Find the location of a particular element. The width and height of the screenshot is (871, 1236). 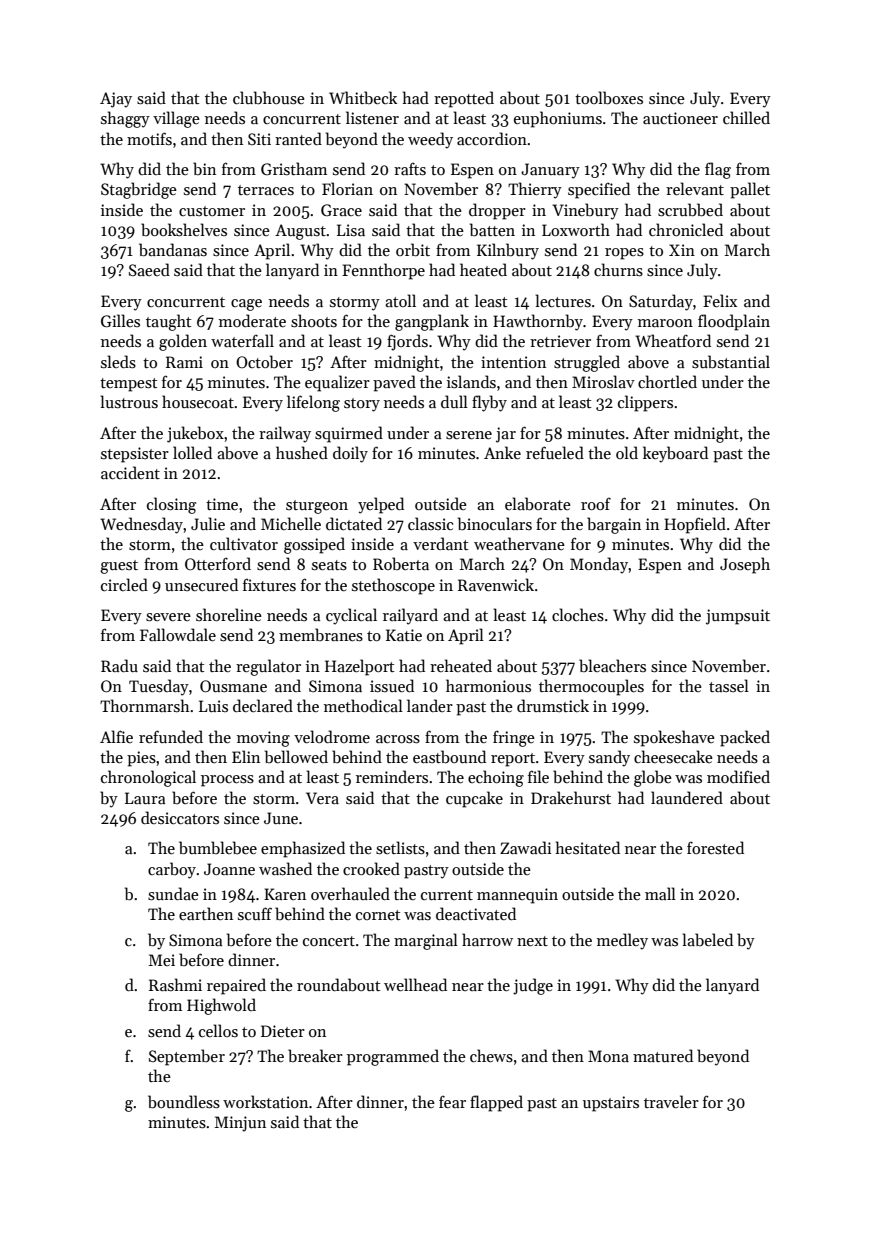

harmonious is located at coordinates (488, 685).
